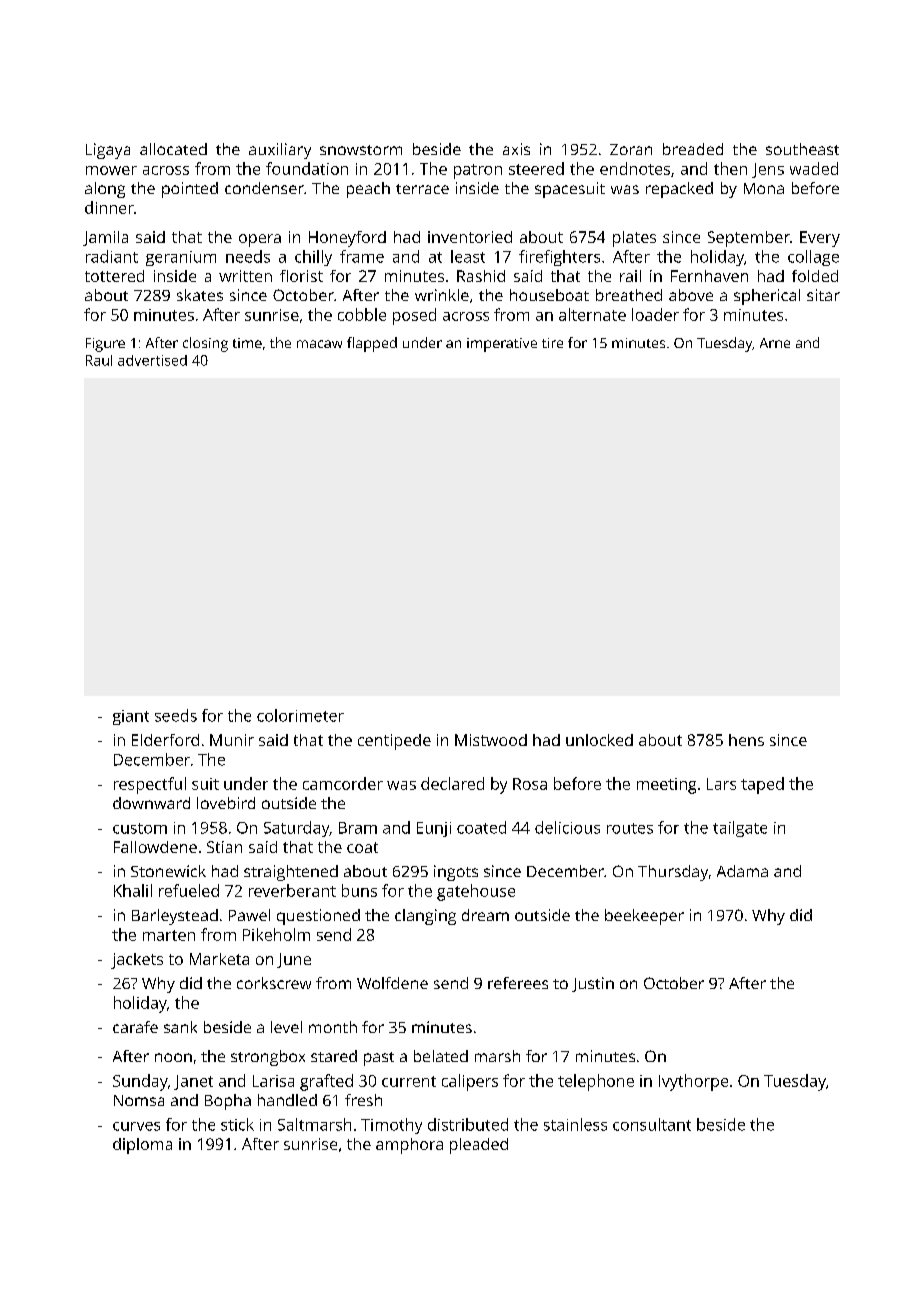 The image size is (924, 1314). What do you see at coordinates (142, 1146) in the screenshot?
I see `diploma` at bounding box center [142, 1146].
